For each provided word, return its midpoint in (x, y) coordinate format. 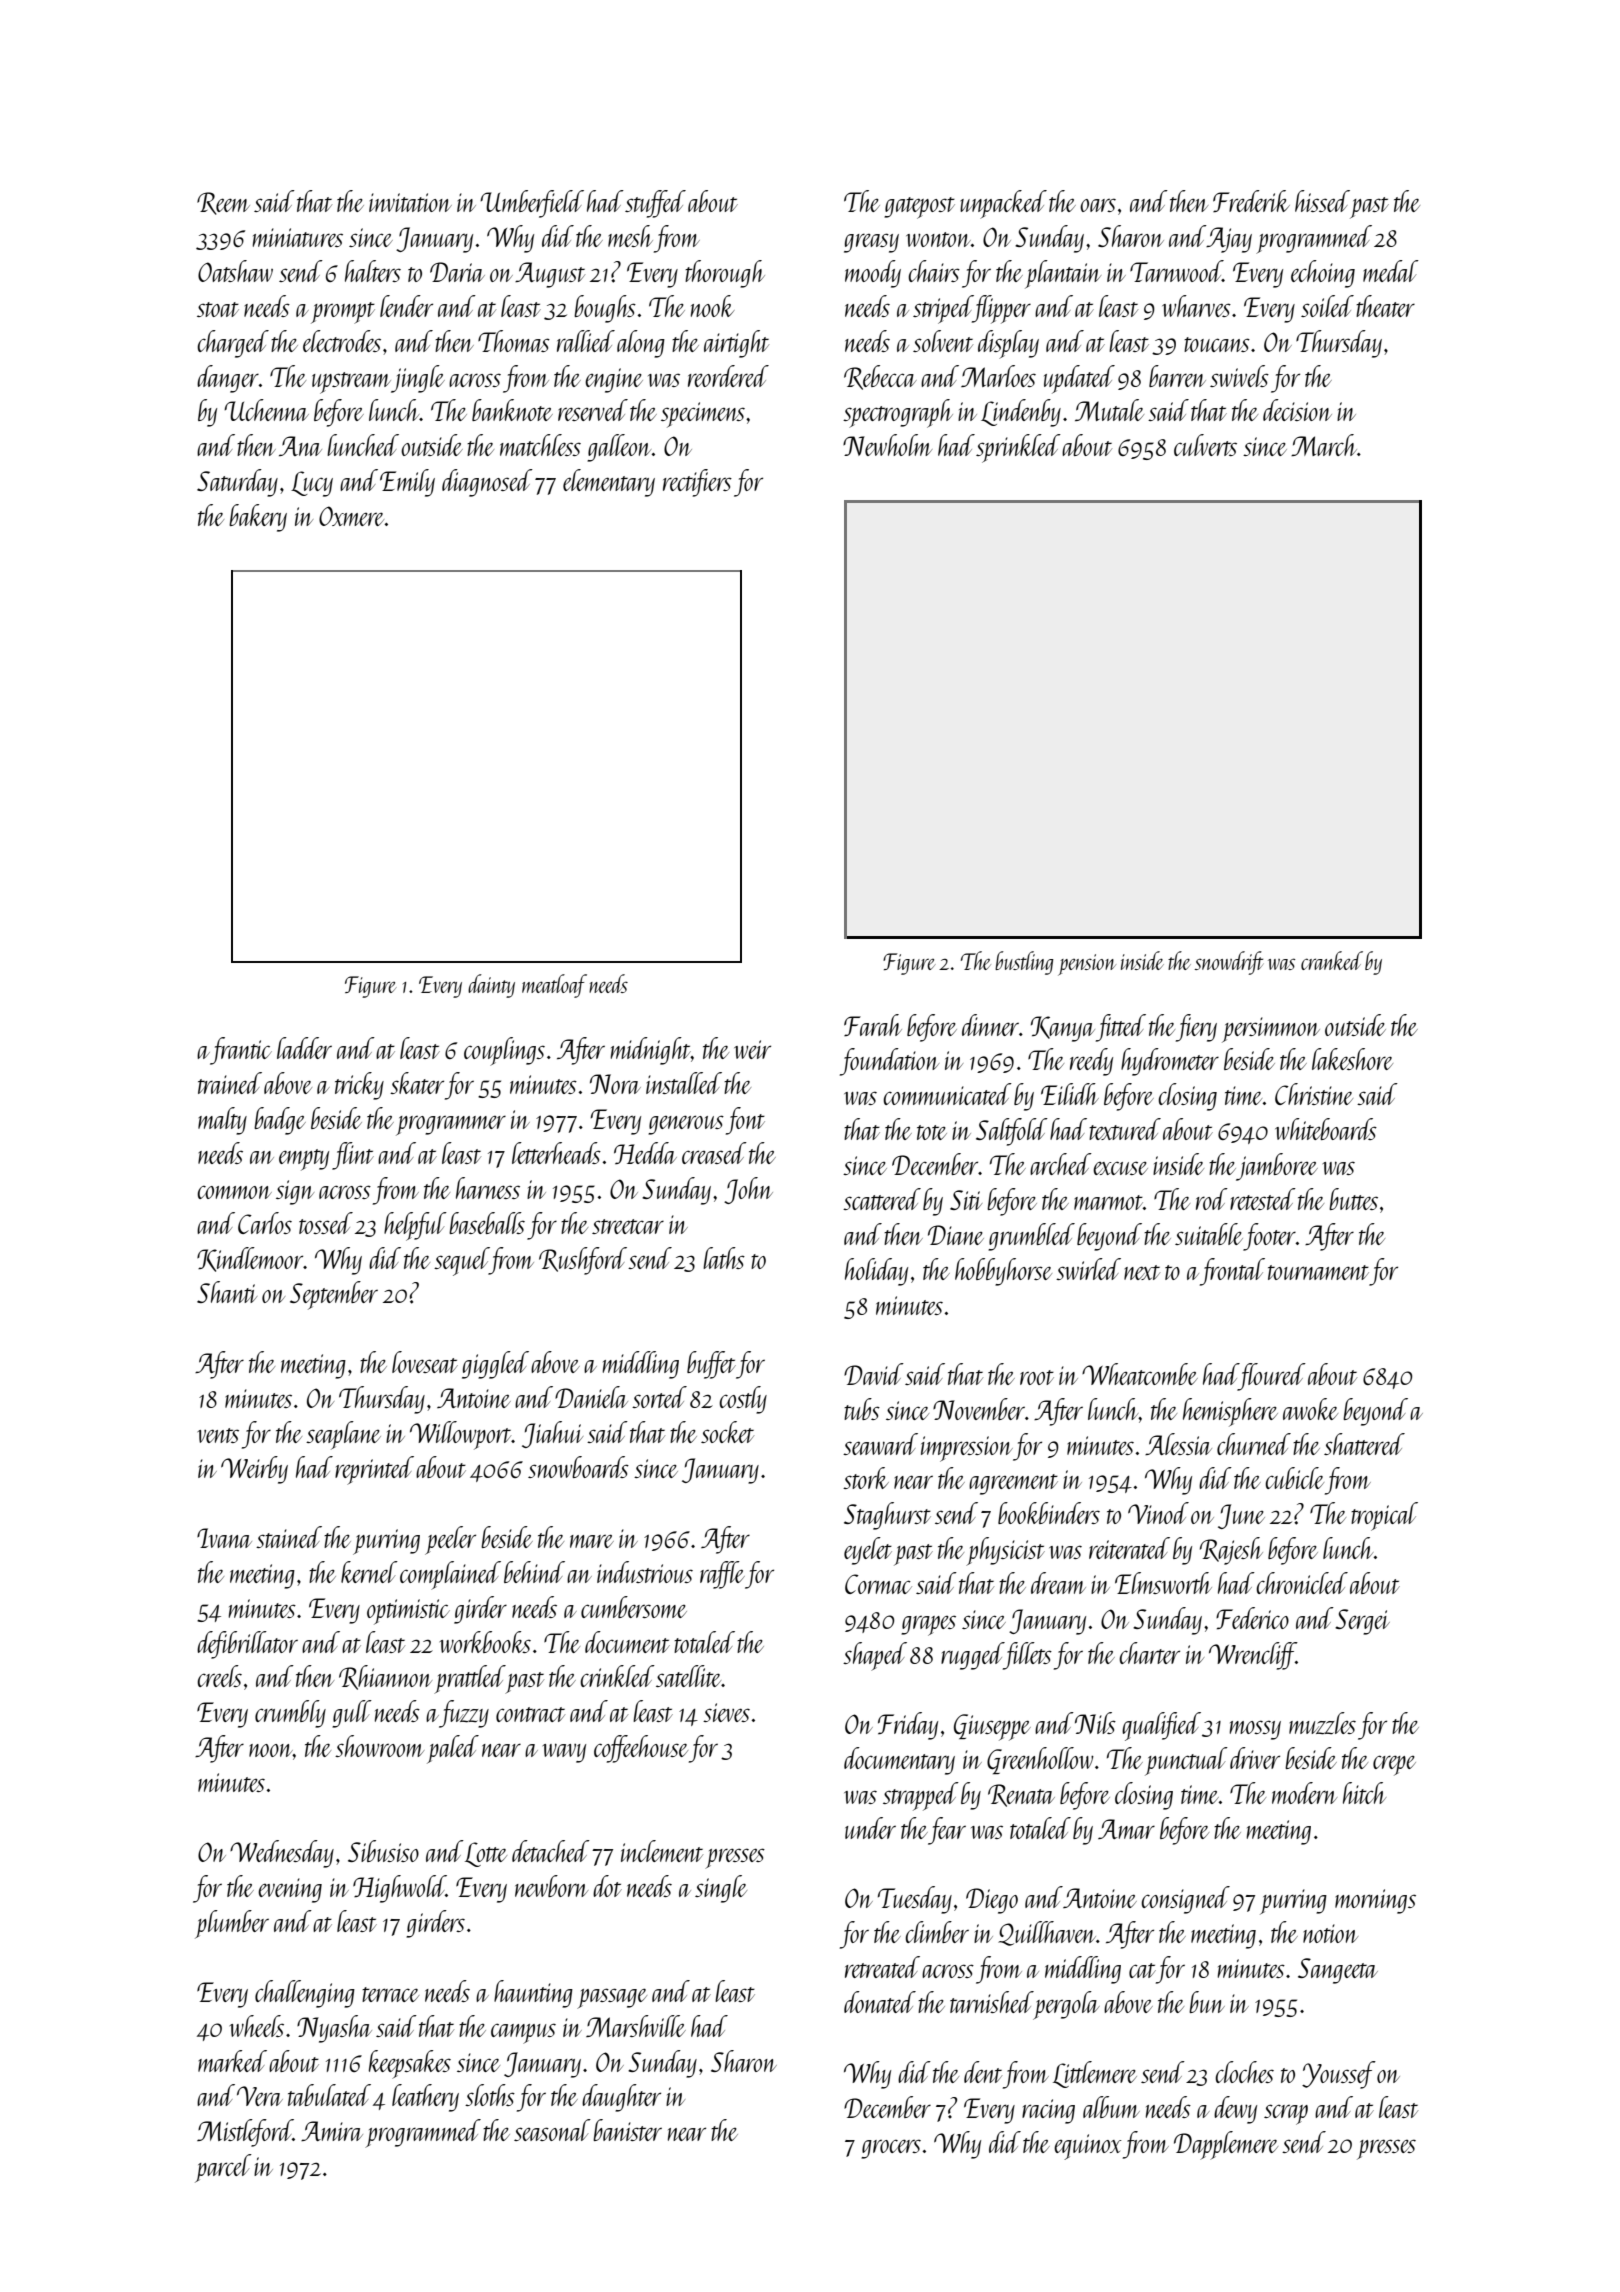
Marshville (636, 2026)
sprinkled (1018, 448)
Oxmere (352, 516)
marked (232, 2061)
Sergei (1362, 1622)
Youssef (1339, 2075)
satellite (689, 1676)
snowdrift (1229, 963)
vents (218, 1435)
